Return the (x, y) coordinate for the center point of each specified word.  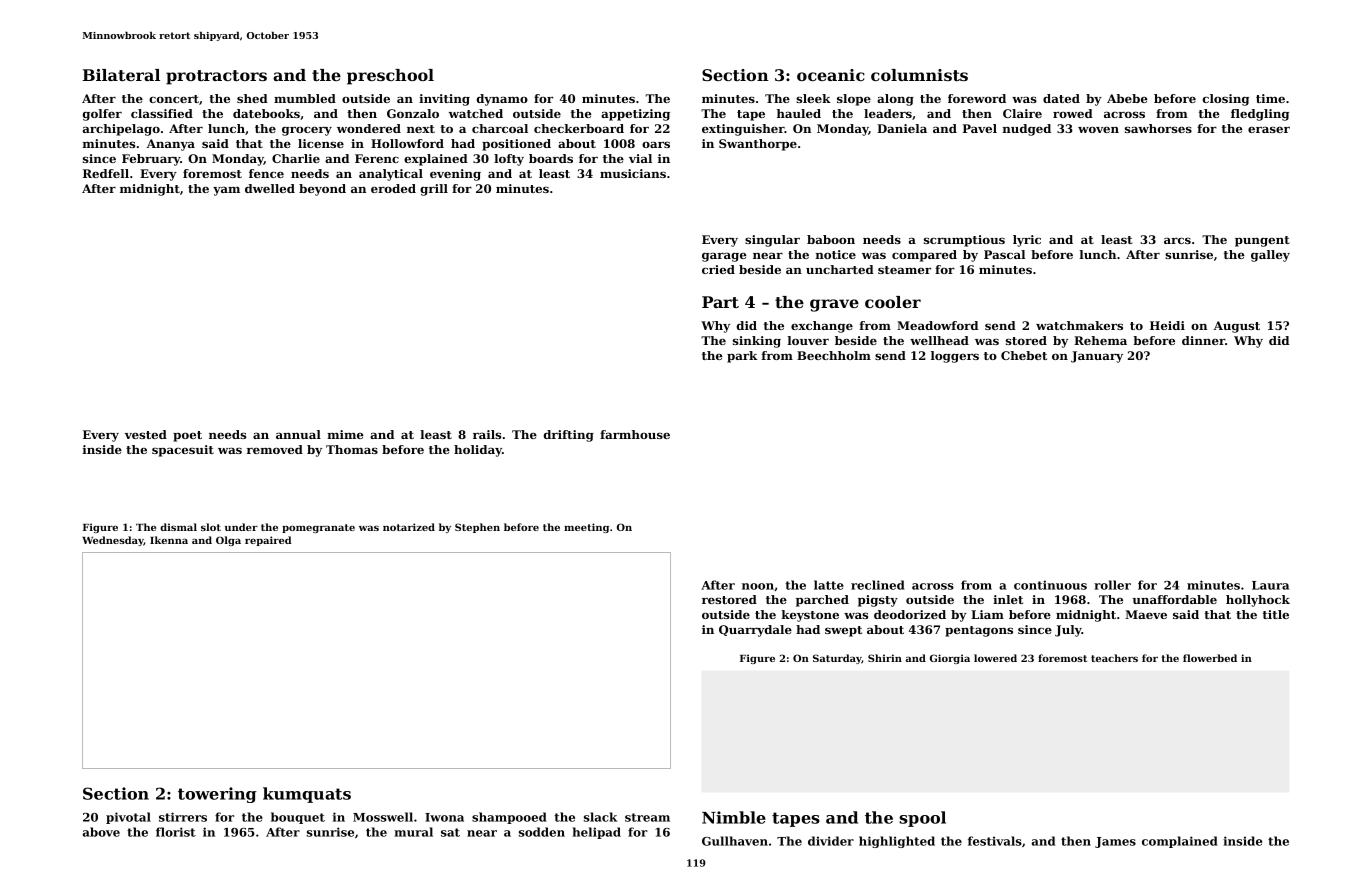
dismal (178, 527)
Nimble (734, 817)
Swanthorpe (758, 145)
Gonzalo (413, 113)
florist (176, 832)
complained (1180, 842)
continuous (1050, 585)
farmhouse (635, 434)
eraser (1269, 129)
